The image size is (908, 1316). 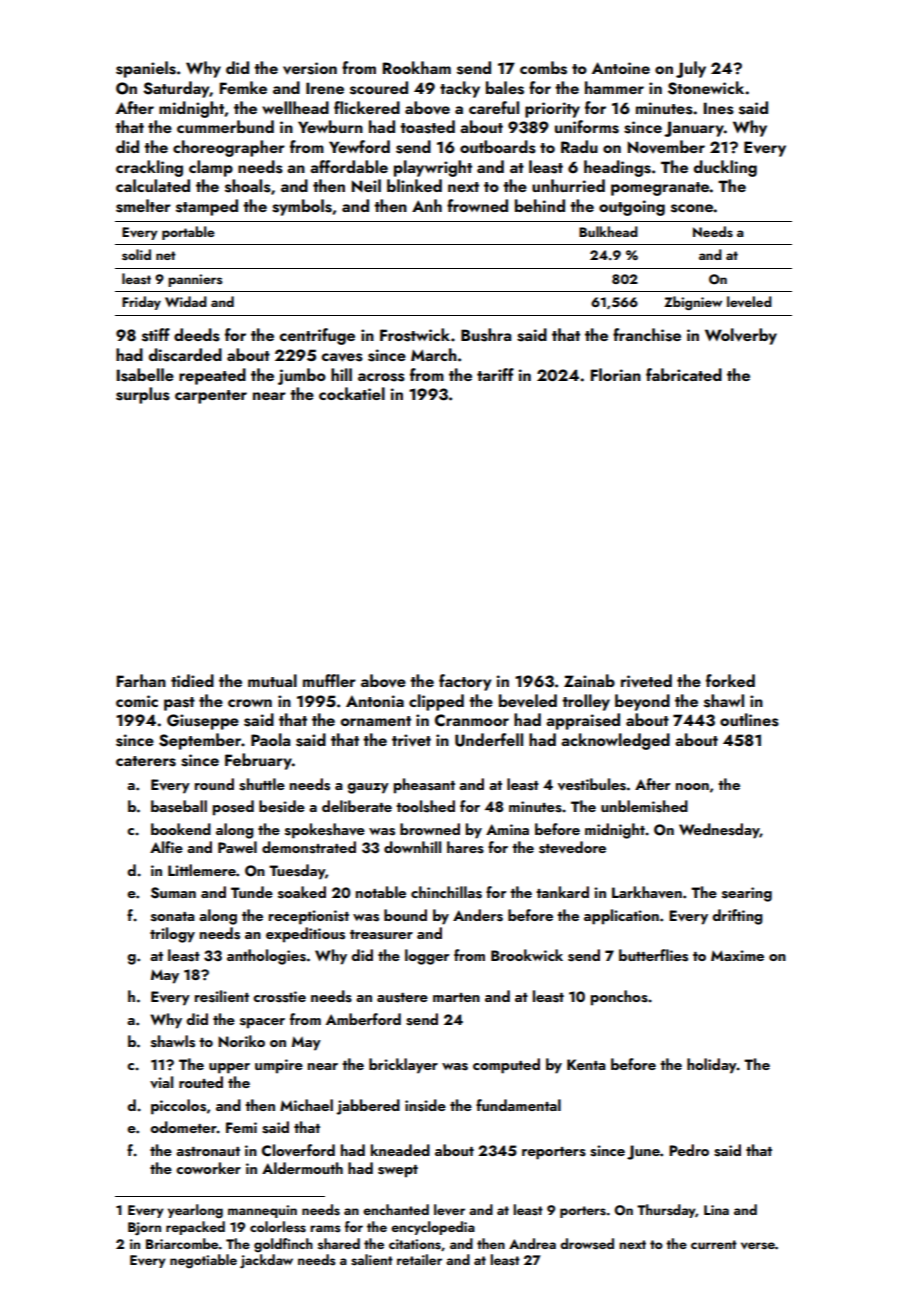 What do you see at coordinates (222, 996) in the screenshot?
I see `resilient` at bounding box center [222, 996].
